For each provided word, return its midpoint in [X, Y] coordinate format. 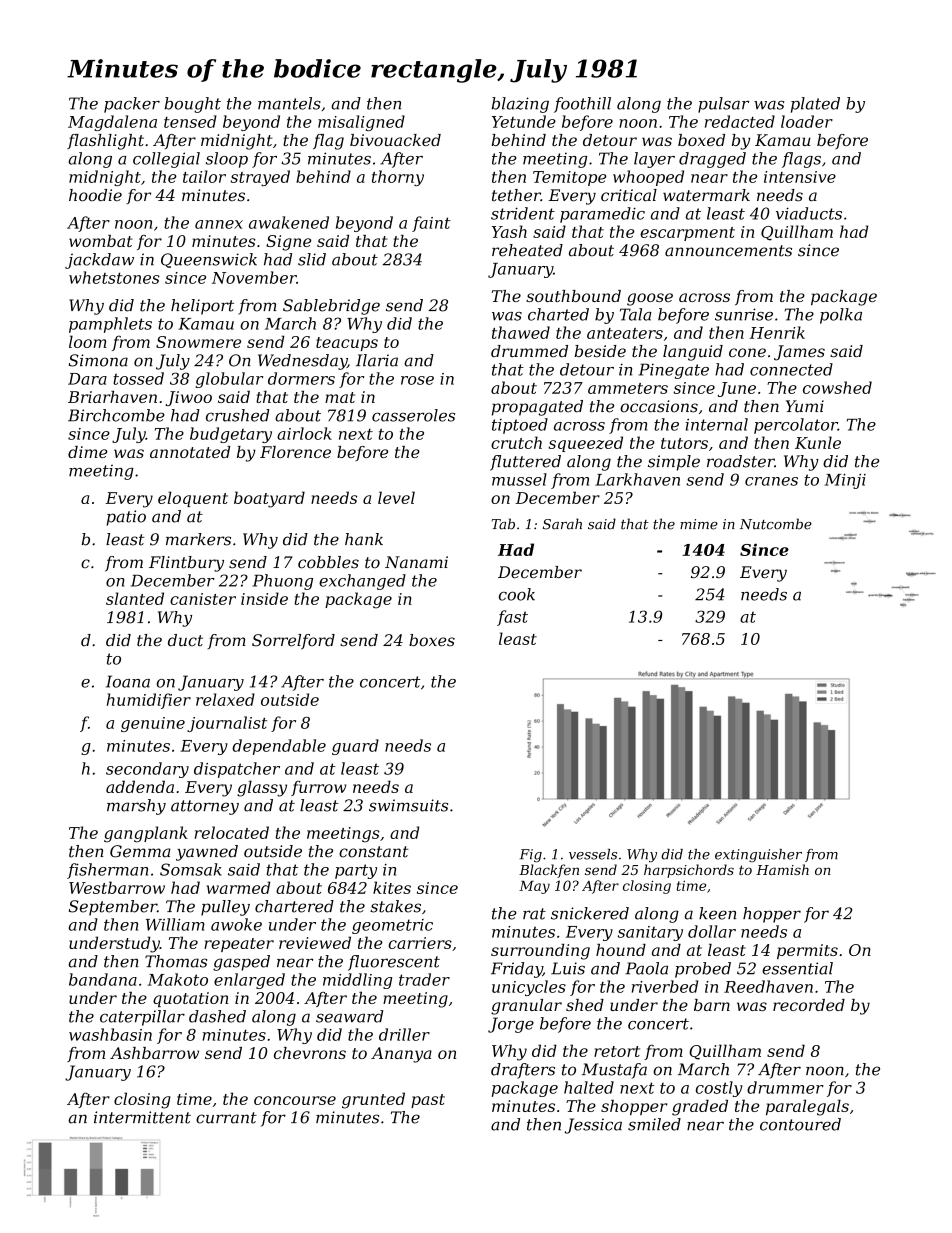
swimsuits [408, 805]
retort [617, 1051]
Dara [87, 379]
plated [815, 105]
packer [132, 105]
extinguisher [758, 856]
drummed [529, 351]
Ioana [128, 681]
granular [526, 1007]
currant [226, 1118]
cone [747, 352]
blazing [520, 105]
